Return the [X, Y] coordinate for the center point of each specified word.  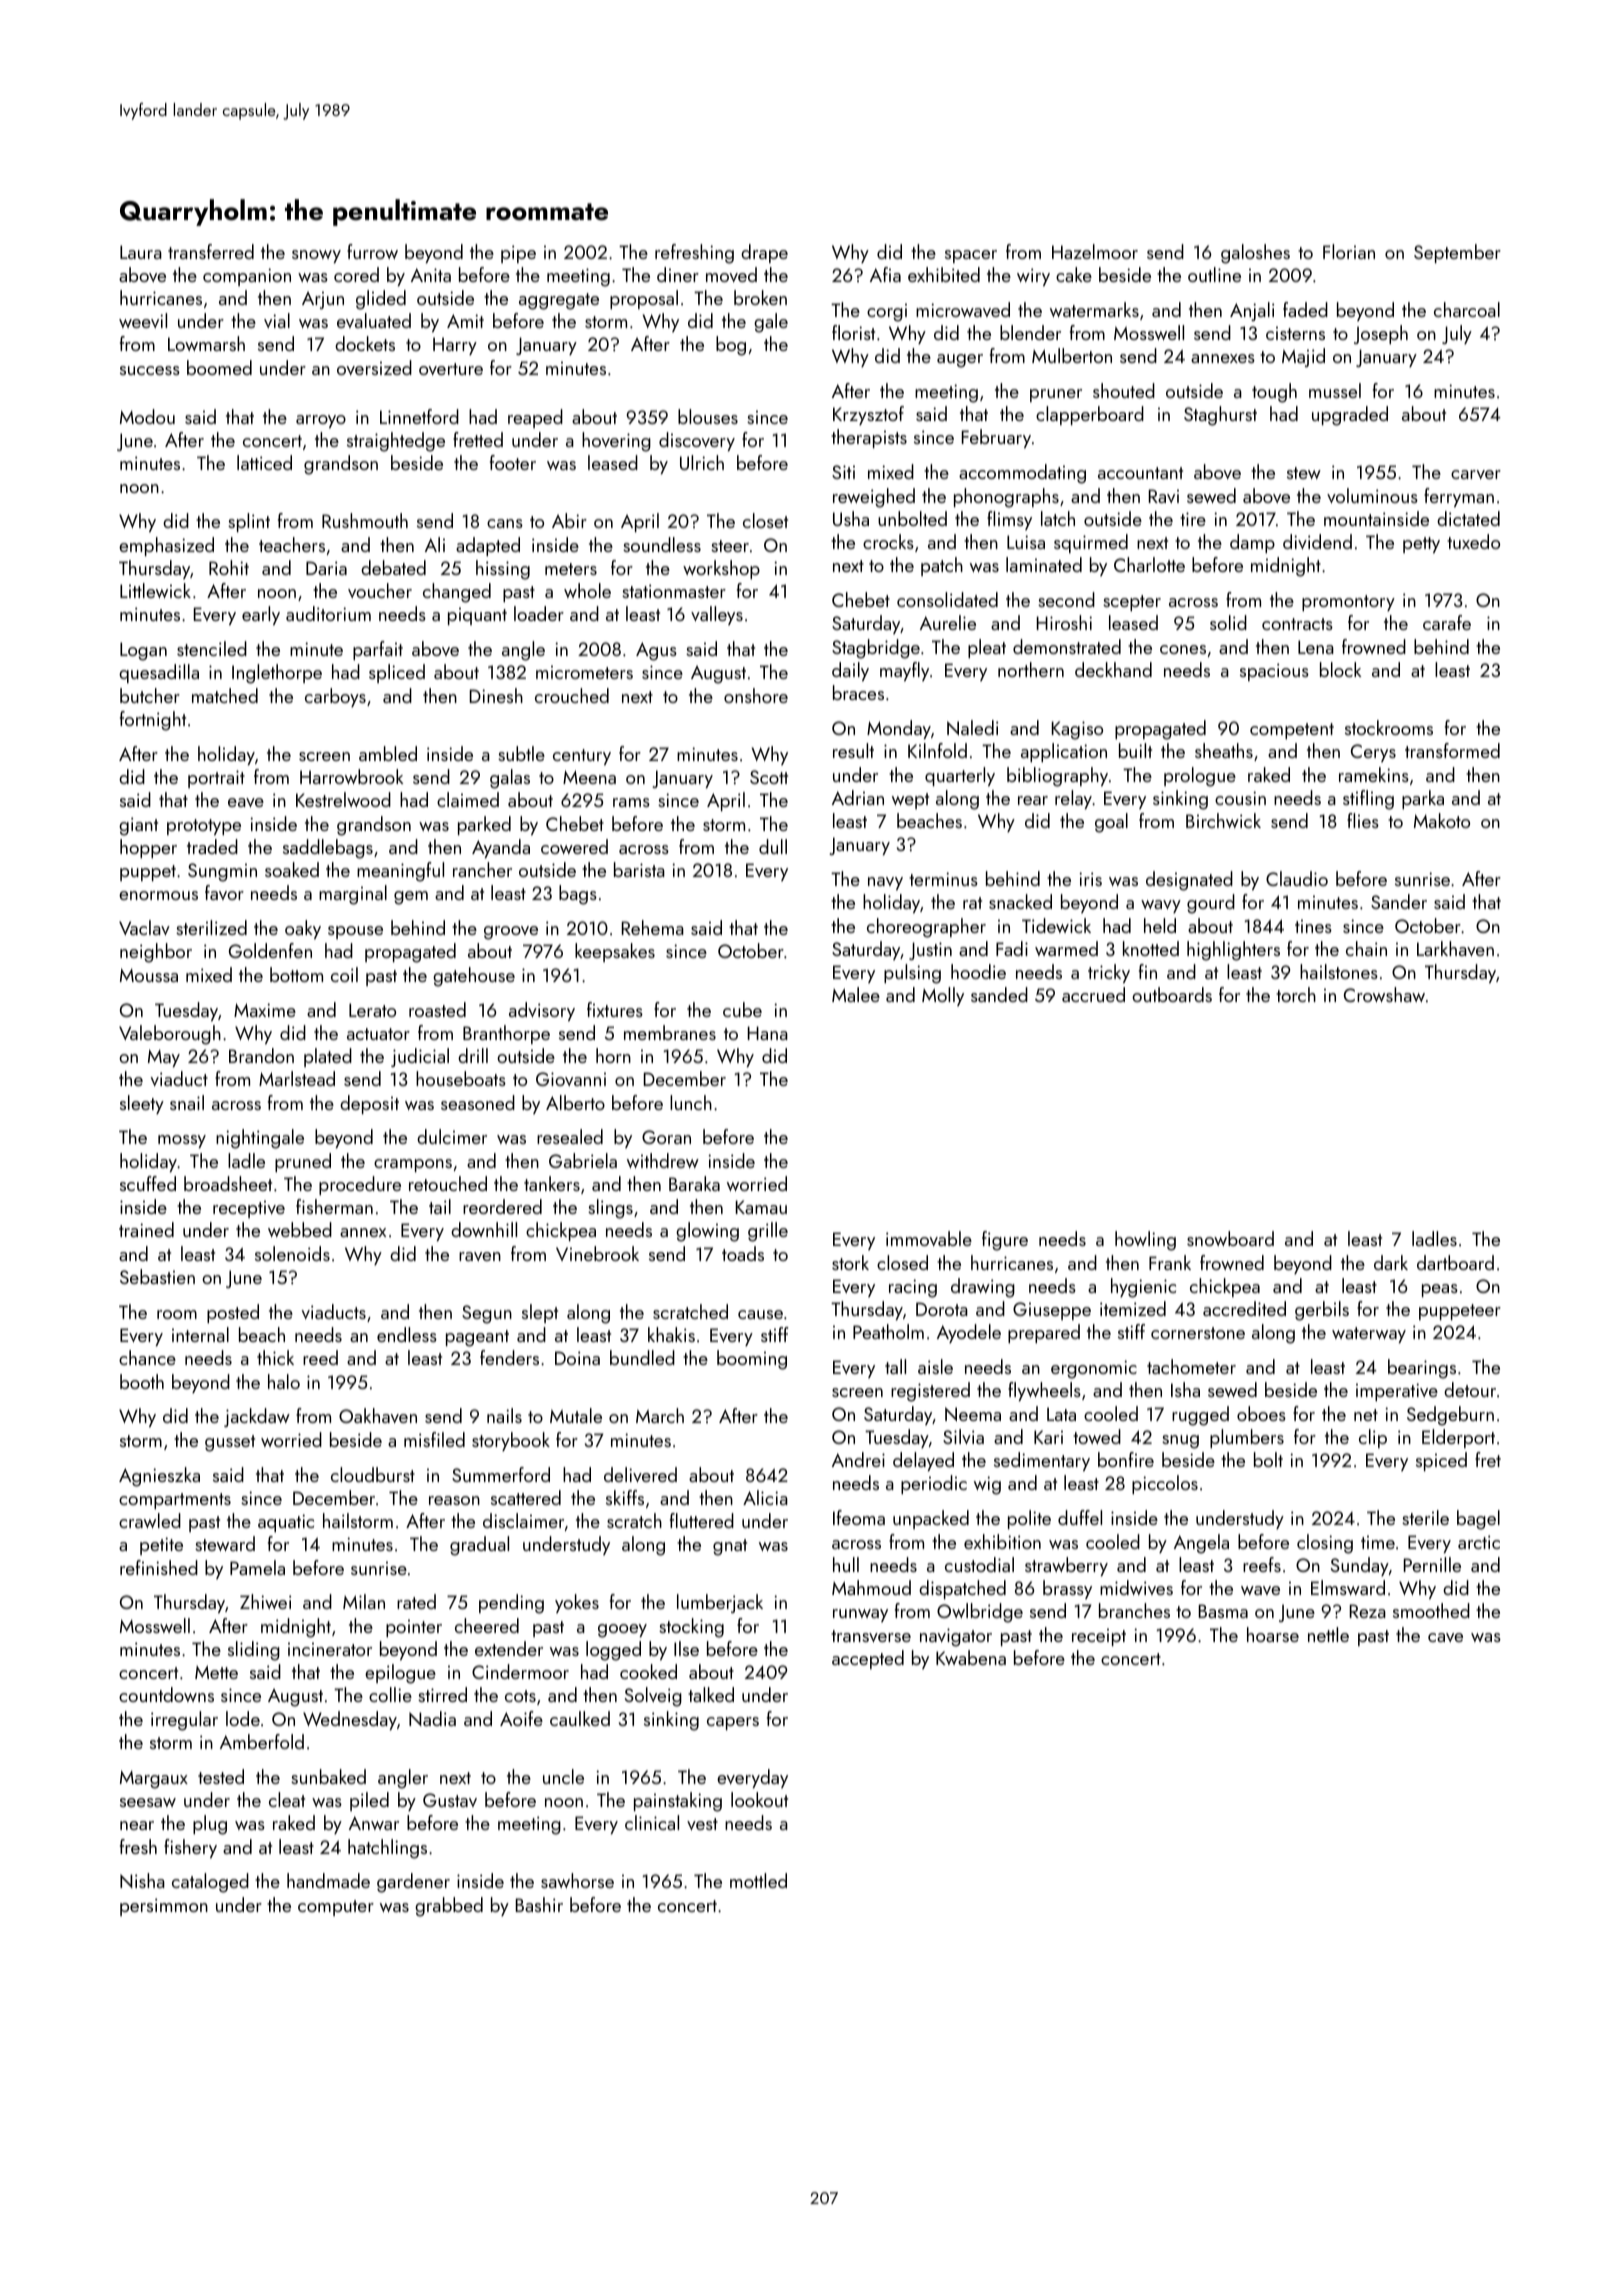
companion [247, 277]
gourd [1211, 904]
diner [678, 274]
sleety [142, 1104]
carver [1476, 474]
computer [336, 1908]
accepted [868, 1659]
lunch [691, 1102]
